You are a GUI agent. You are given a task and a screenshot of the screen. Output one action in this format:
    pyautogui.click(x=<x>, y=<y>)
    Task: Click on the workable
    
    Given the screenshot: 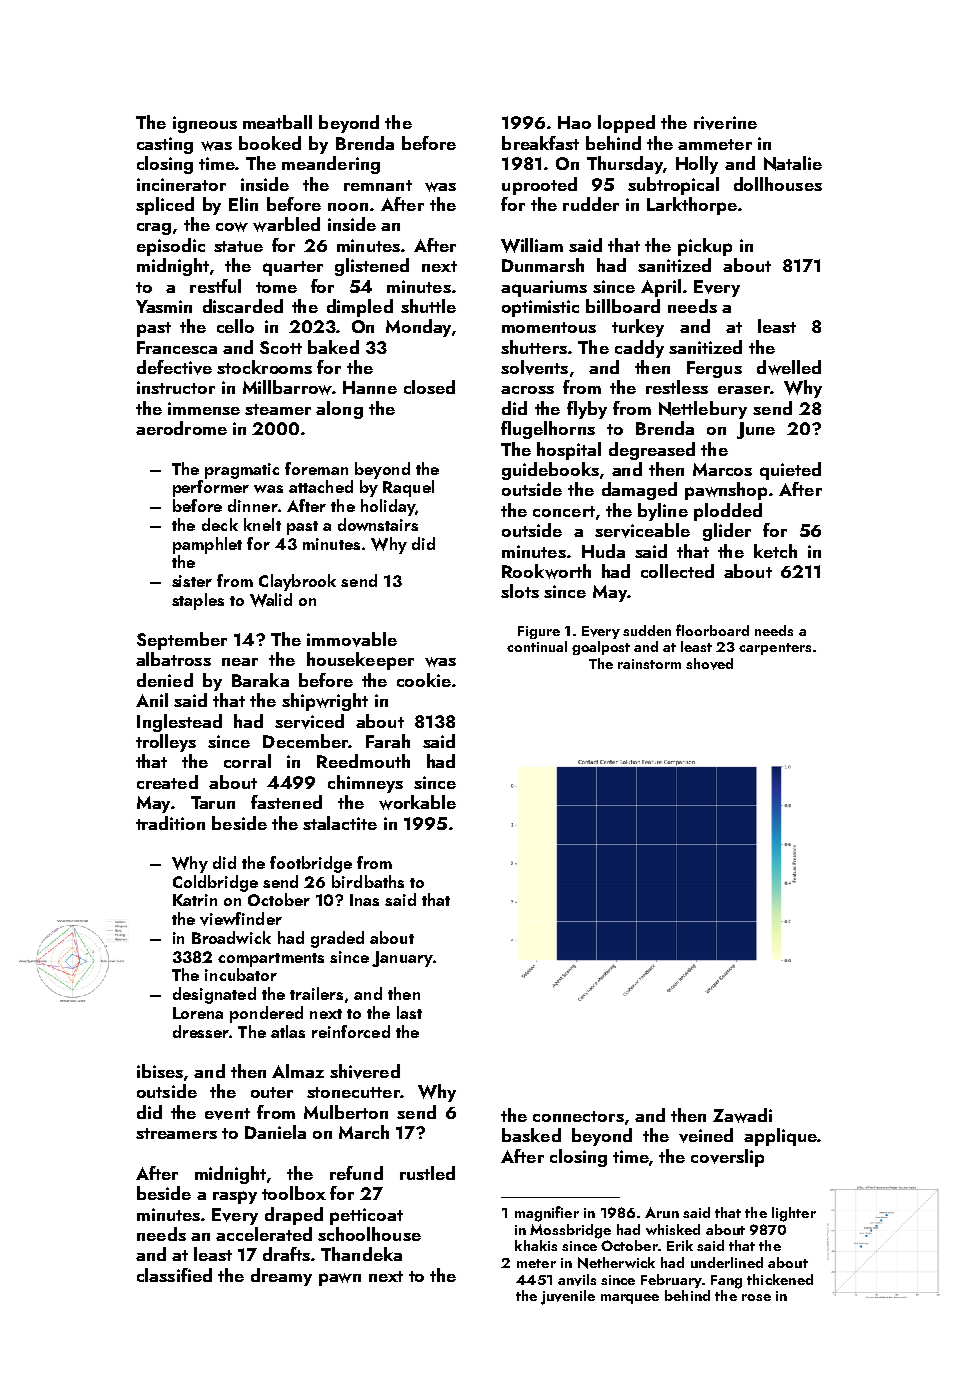 What is the action you would take?
    pyautogui.click(x=417, y=802)
